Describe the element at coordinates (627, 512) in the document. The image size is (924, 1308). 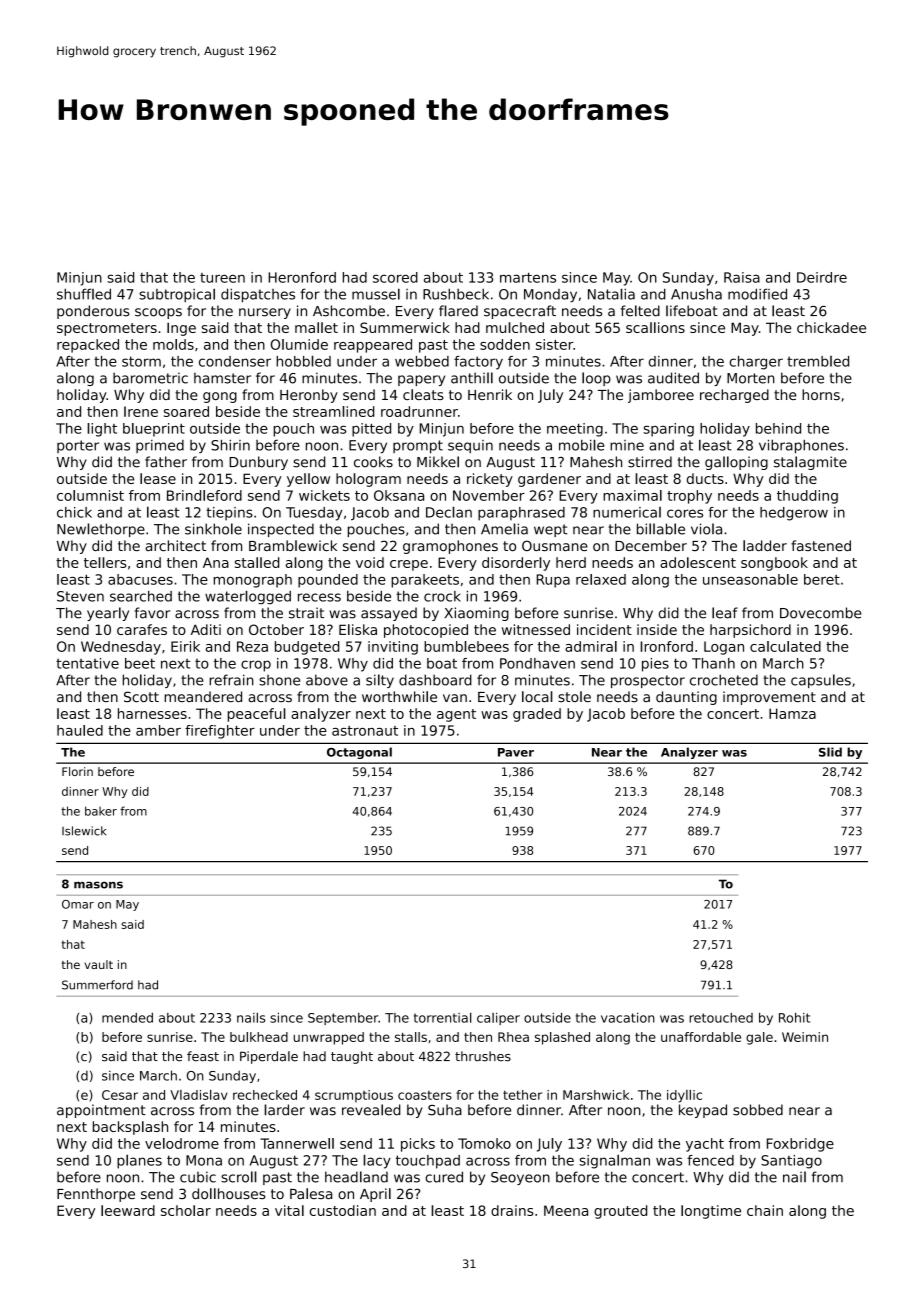
I see `numerical` at that location.
